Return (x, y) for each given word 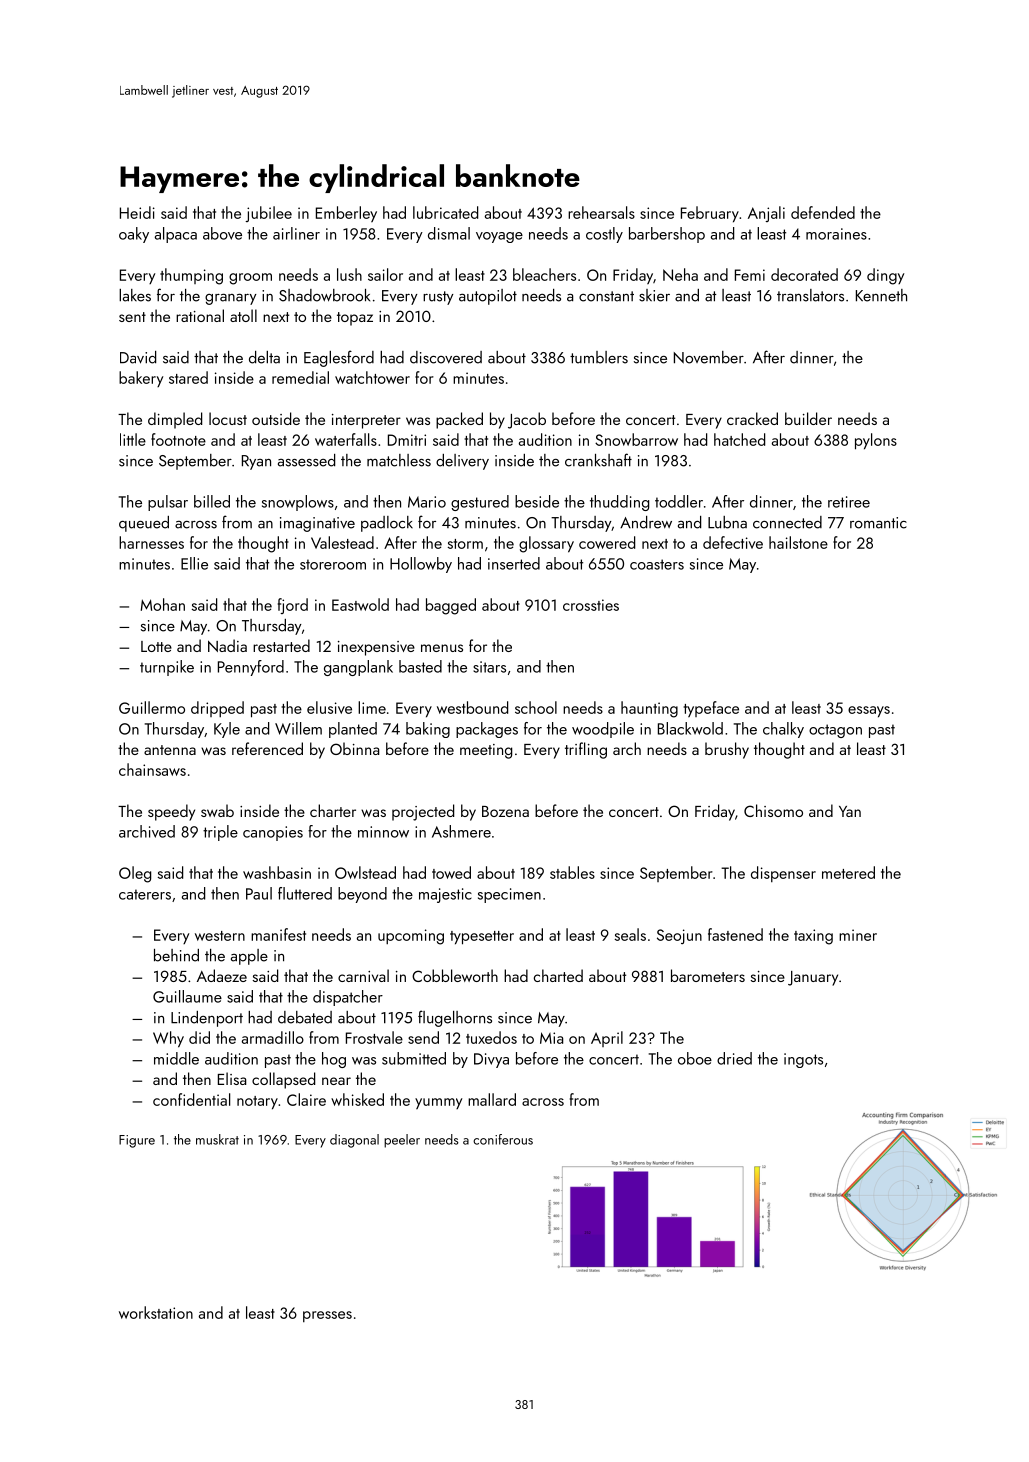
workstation (156, 1312)
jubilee (268, 214)
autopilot (488, 297)
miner (858, 935)
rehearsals (601, 212)
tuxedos (491, 1037)
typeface (711, 709)
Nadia (227, 645)
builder (808, 418)
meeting (486, 751)
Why (168, 1039)
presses (327, 1316)
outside (276, 418)
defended (823, 212)
